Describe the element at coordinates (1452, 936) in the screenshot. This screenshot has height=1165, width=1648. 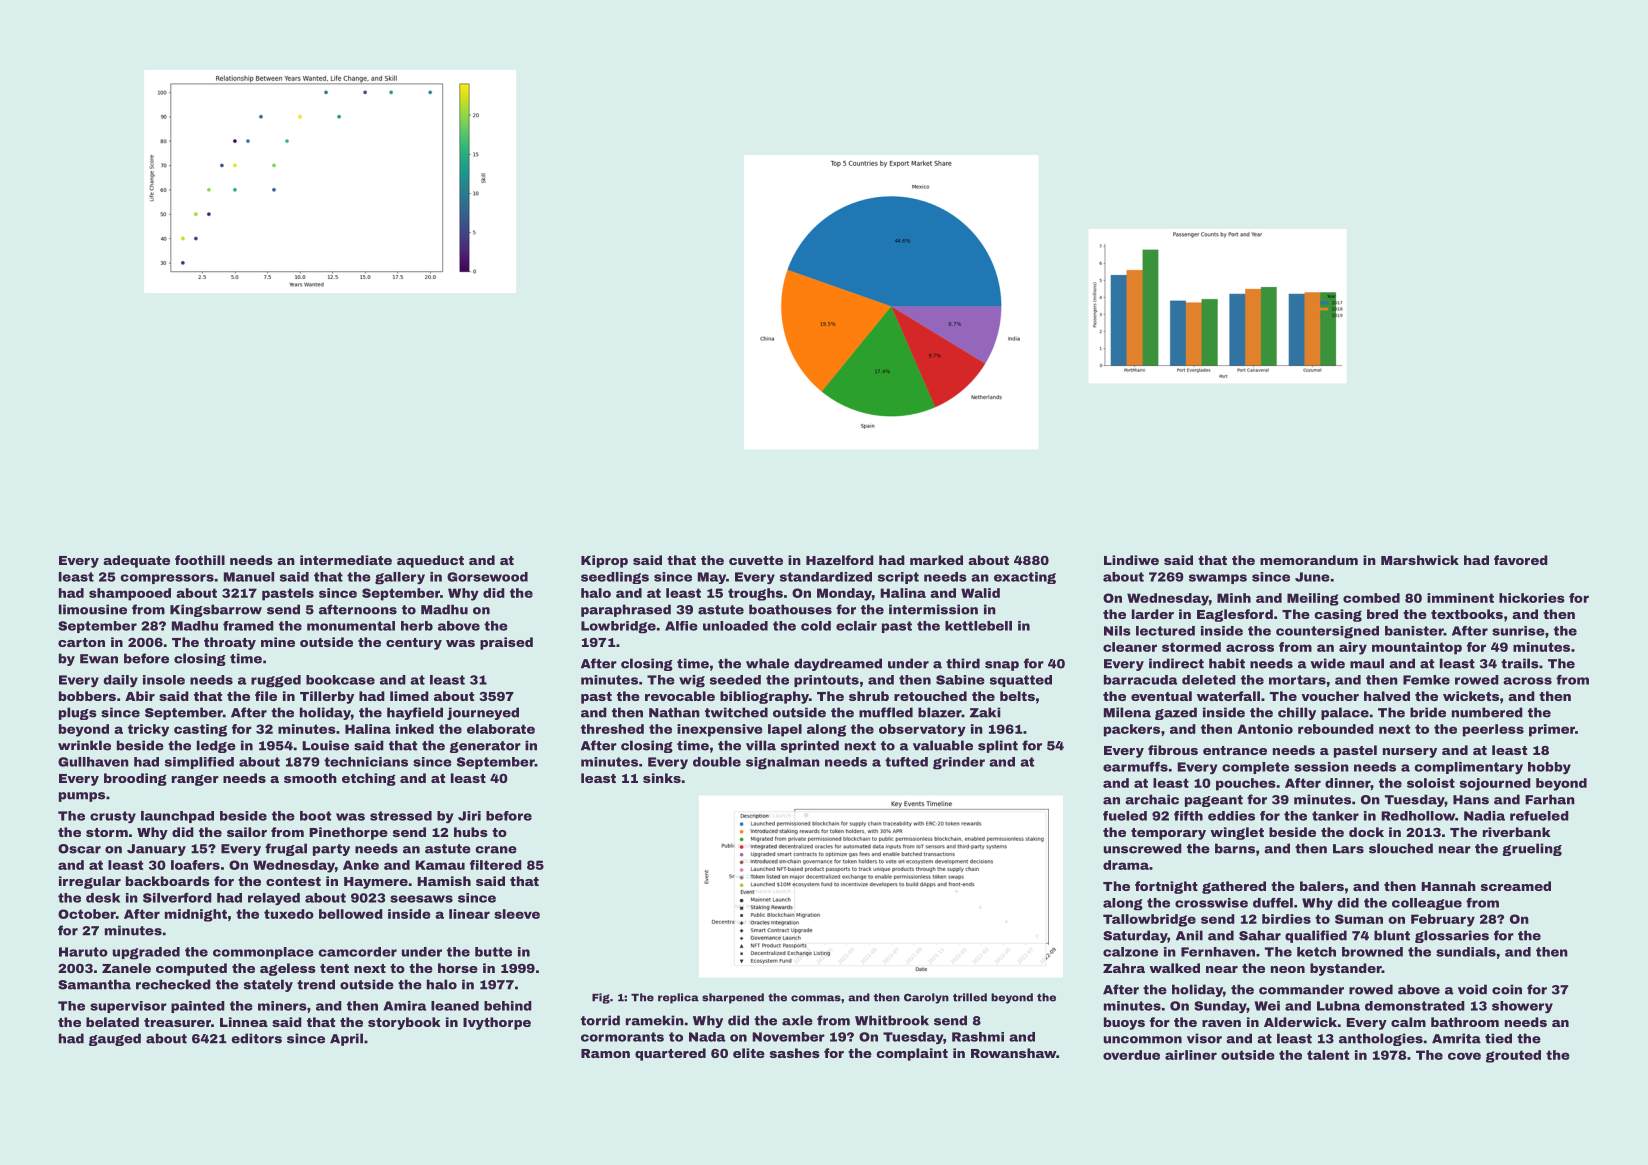
I see `glossaries` at that location.
